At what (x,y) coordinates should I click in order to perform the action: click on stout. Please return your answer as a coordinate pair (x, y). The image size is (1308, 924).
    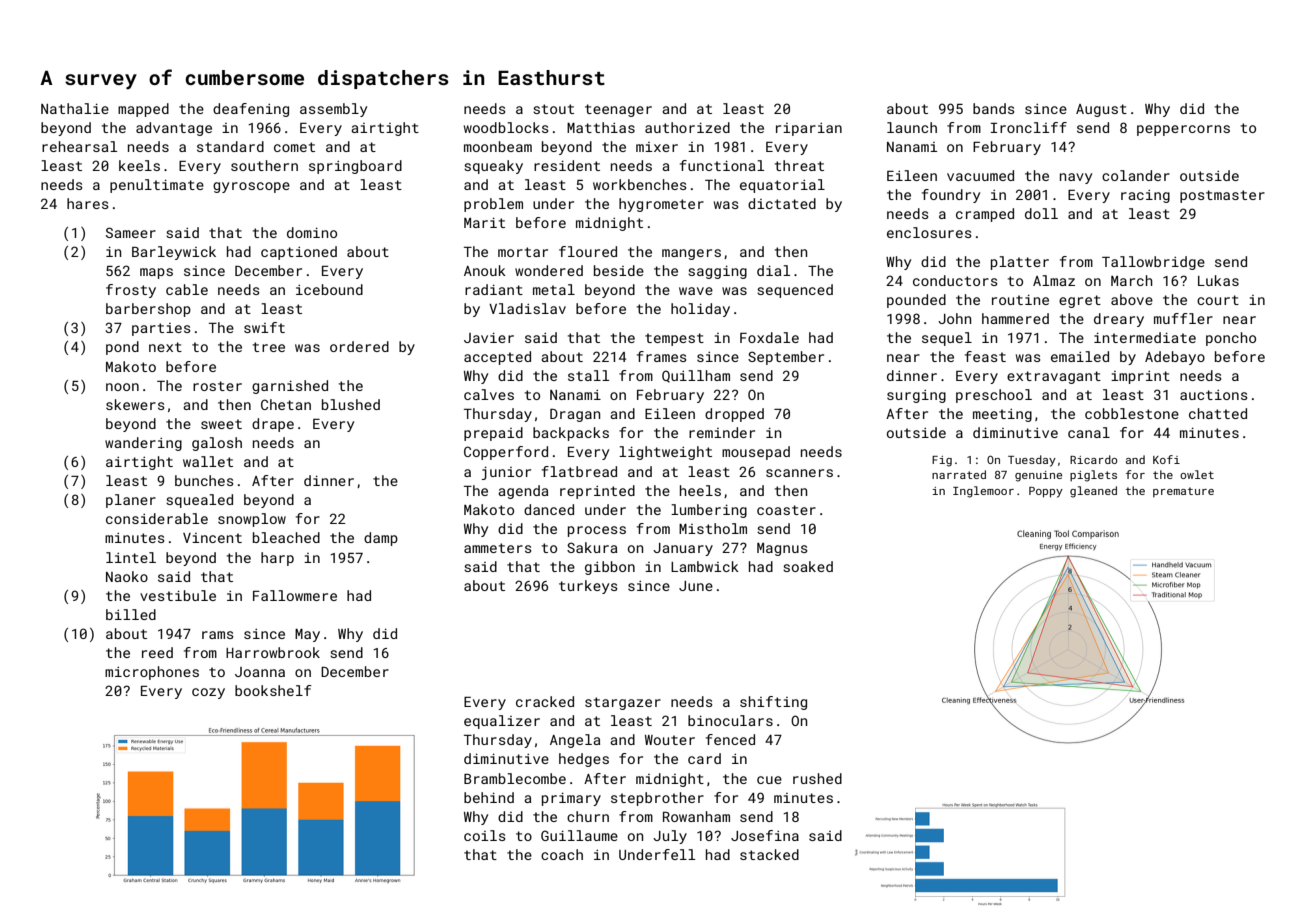
    Looking at the image, I should click on (553, 109).
